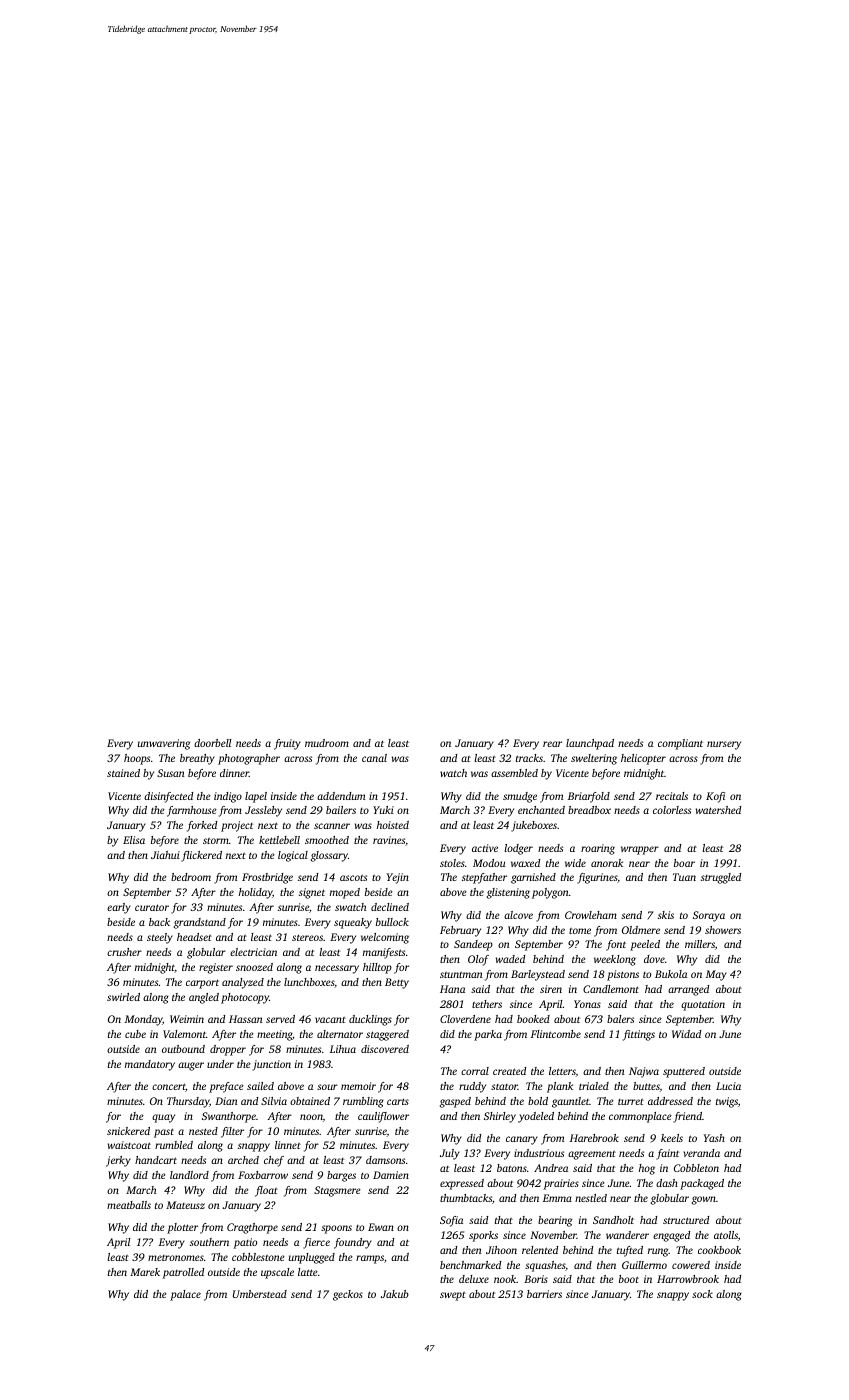  Describe the element at coordinates (472, 1087) in the image. I see `ruddy` at that location.
